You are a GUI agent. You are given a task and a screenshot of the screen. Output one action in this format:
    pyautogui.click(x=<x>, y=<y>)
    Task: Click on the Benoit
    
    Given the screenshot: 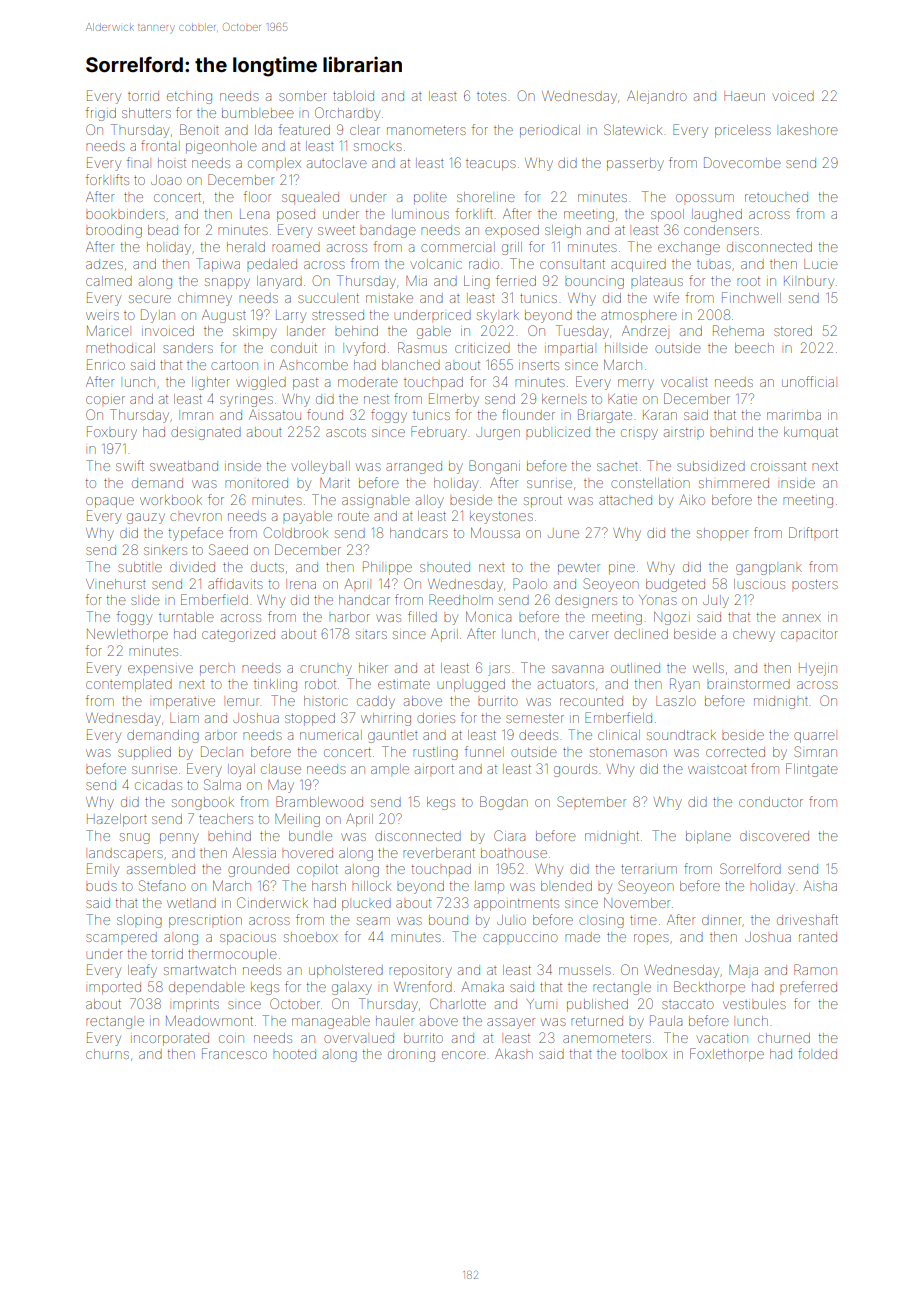 What is the action you would take?
    pyautogui.click(x=199, y=129)
